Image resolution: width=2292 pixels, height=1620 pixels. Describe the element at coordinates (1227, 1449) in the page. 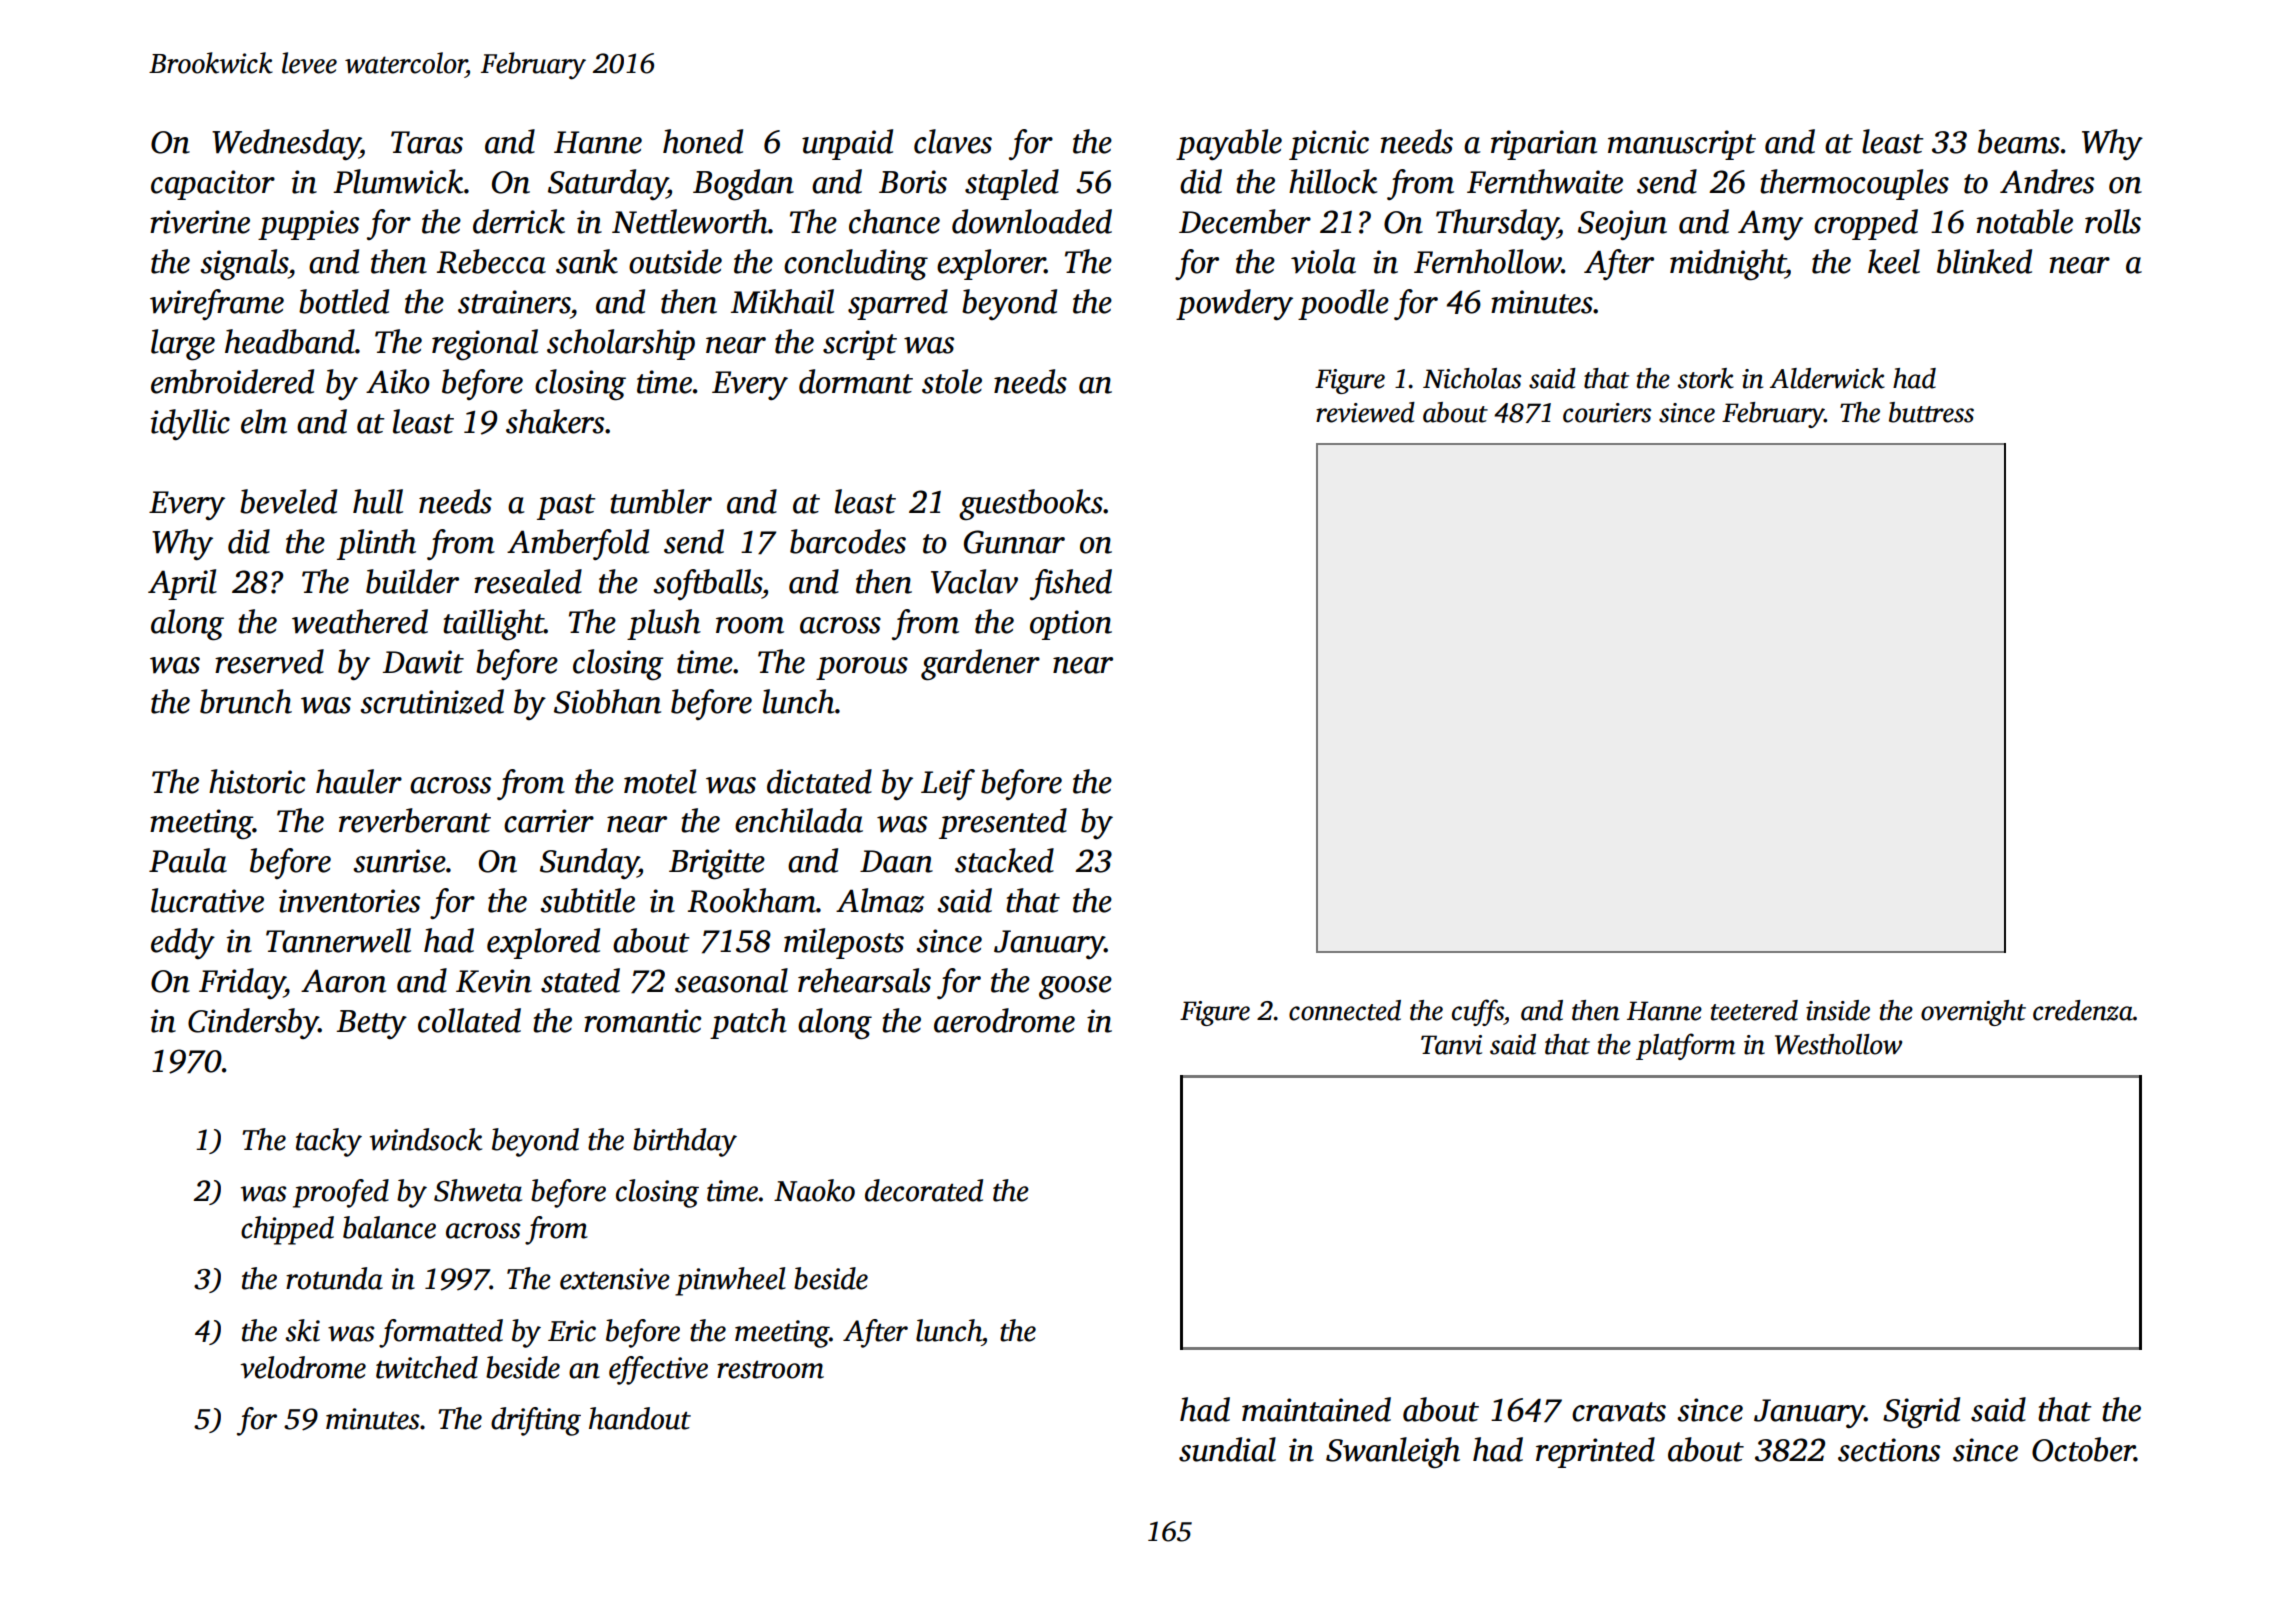

I see `sundial` at that location.
